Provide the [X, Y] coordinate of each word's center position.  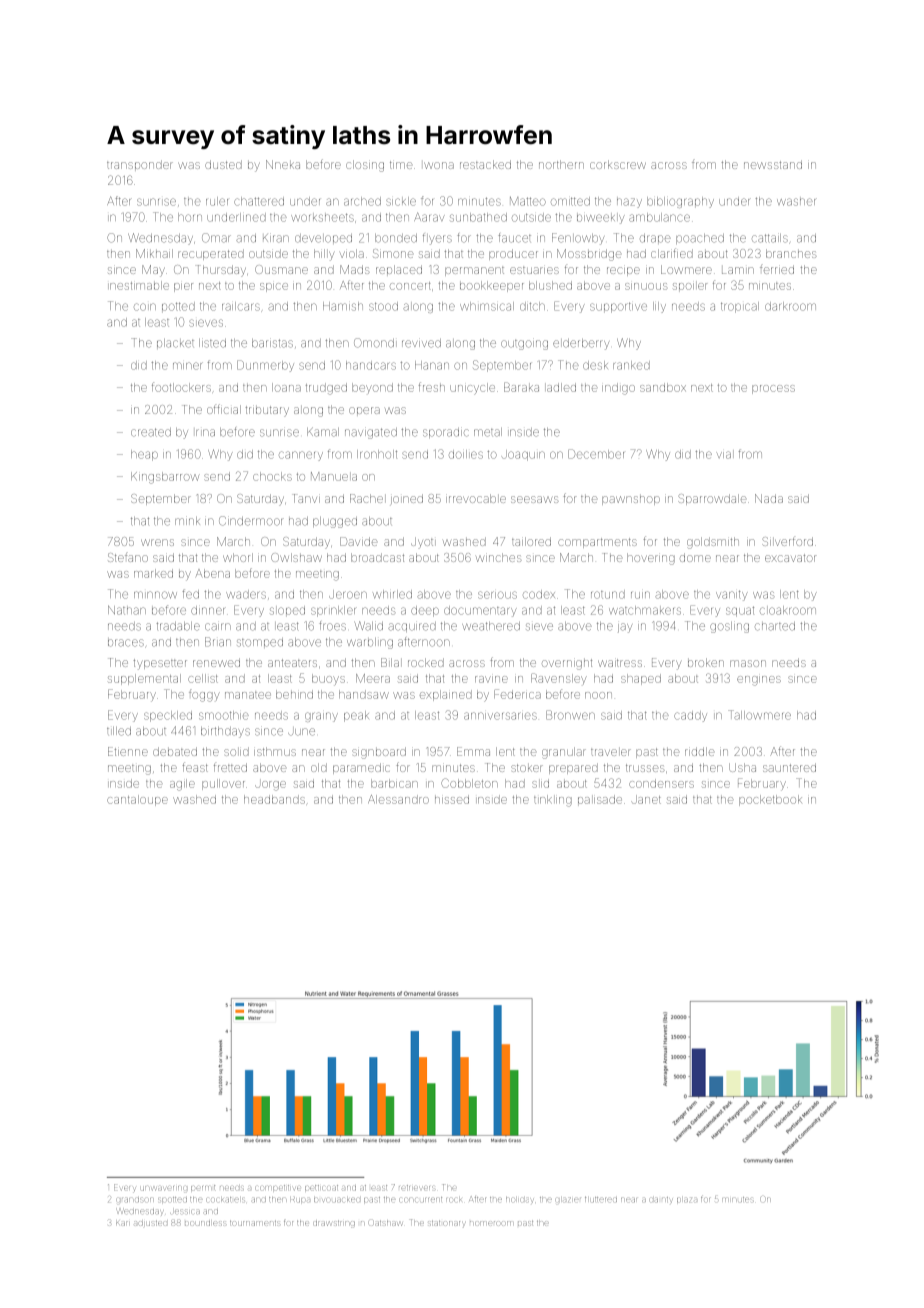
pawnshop [631, 500]
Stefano [128, 557]
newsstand [773, 164]
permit [203, 1188]
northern [561, 164]
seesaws [535, 499]
